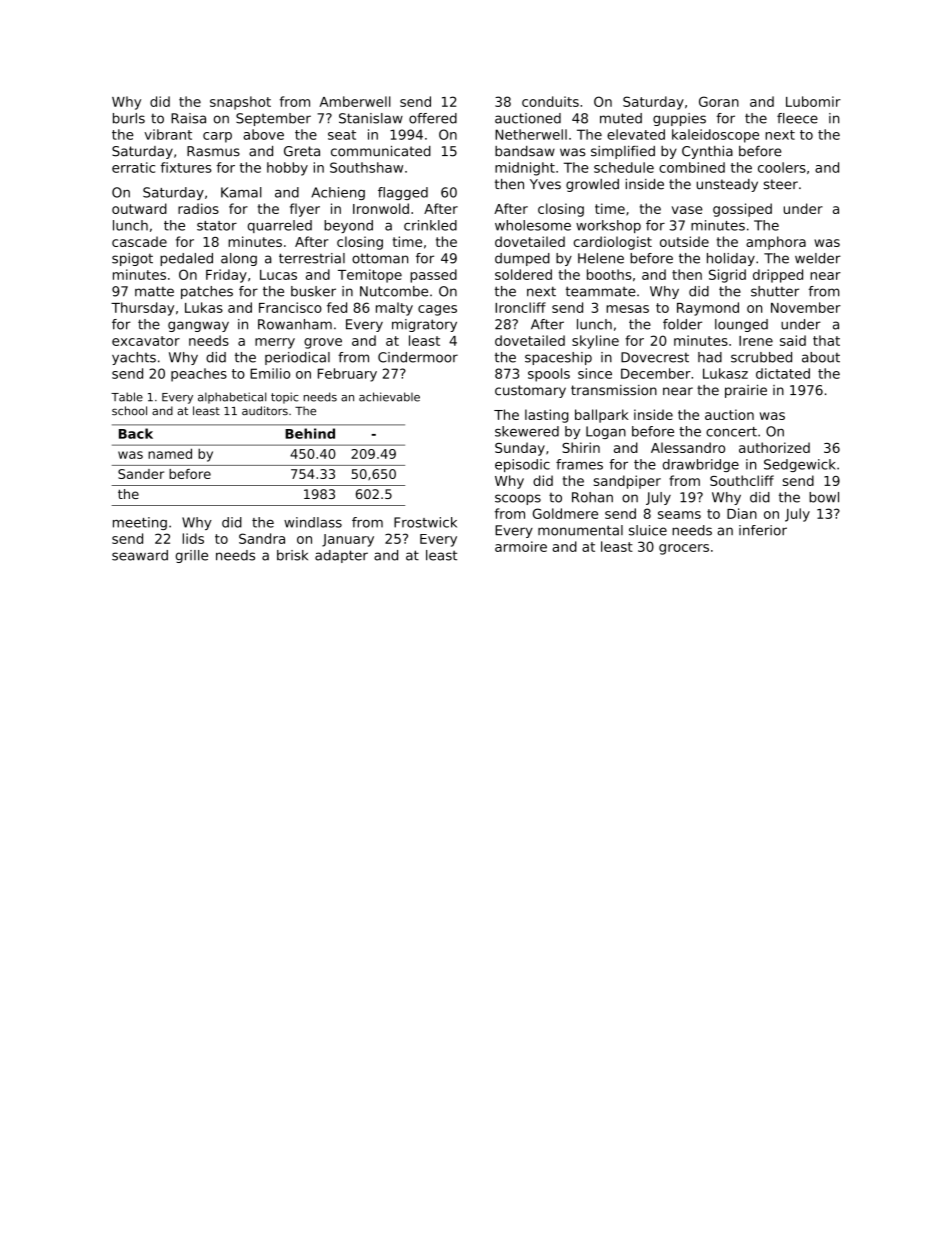  I want to click on Stanislaw, so click(371, 118).
